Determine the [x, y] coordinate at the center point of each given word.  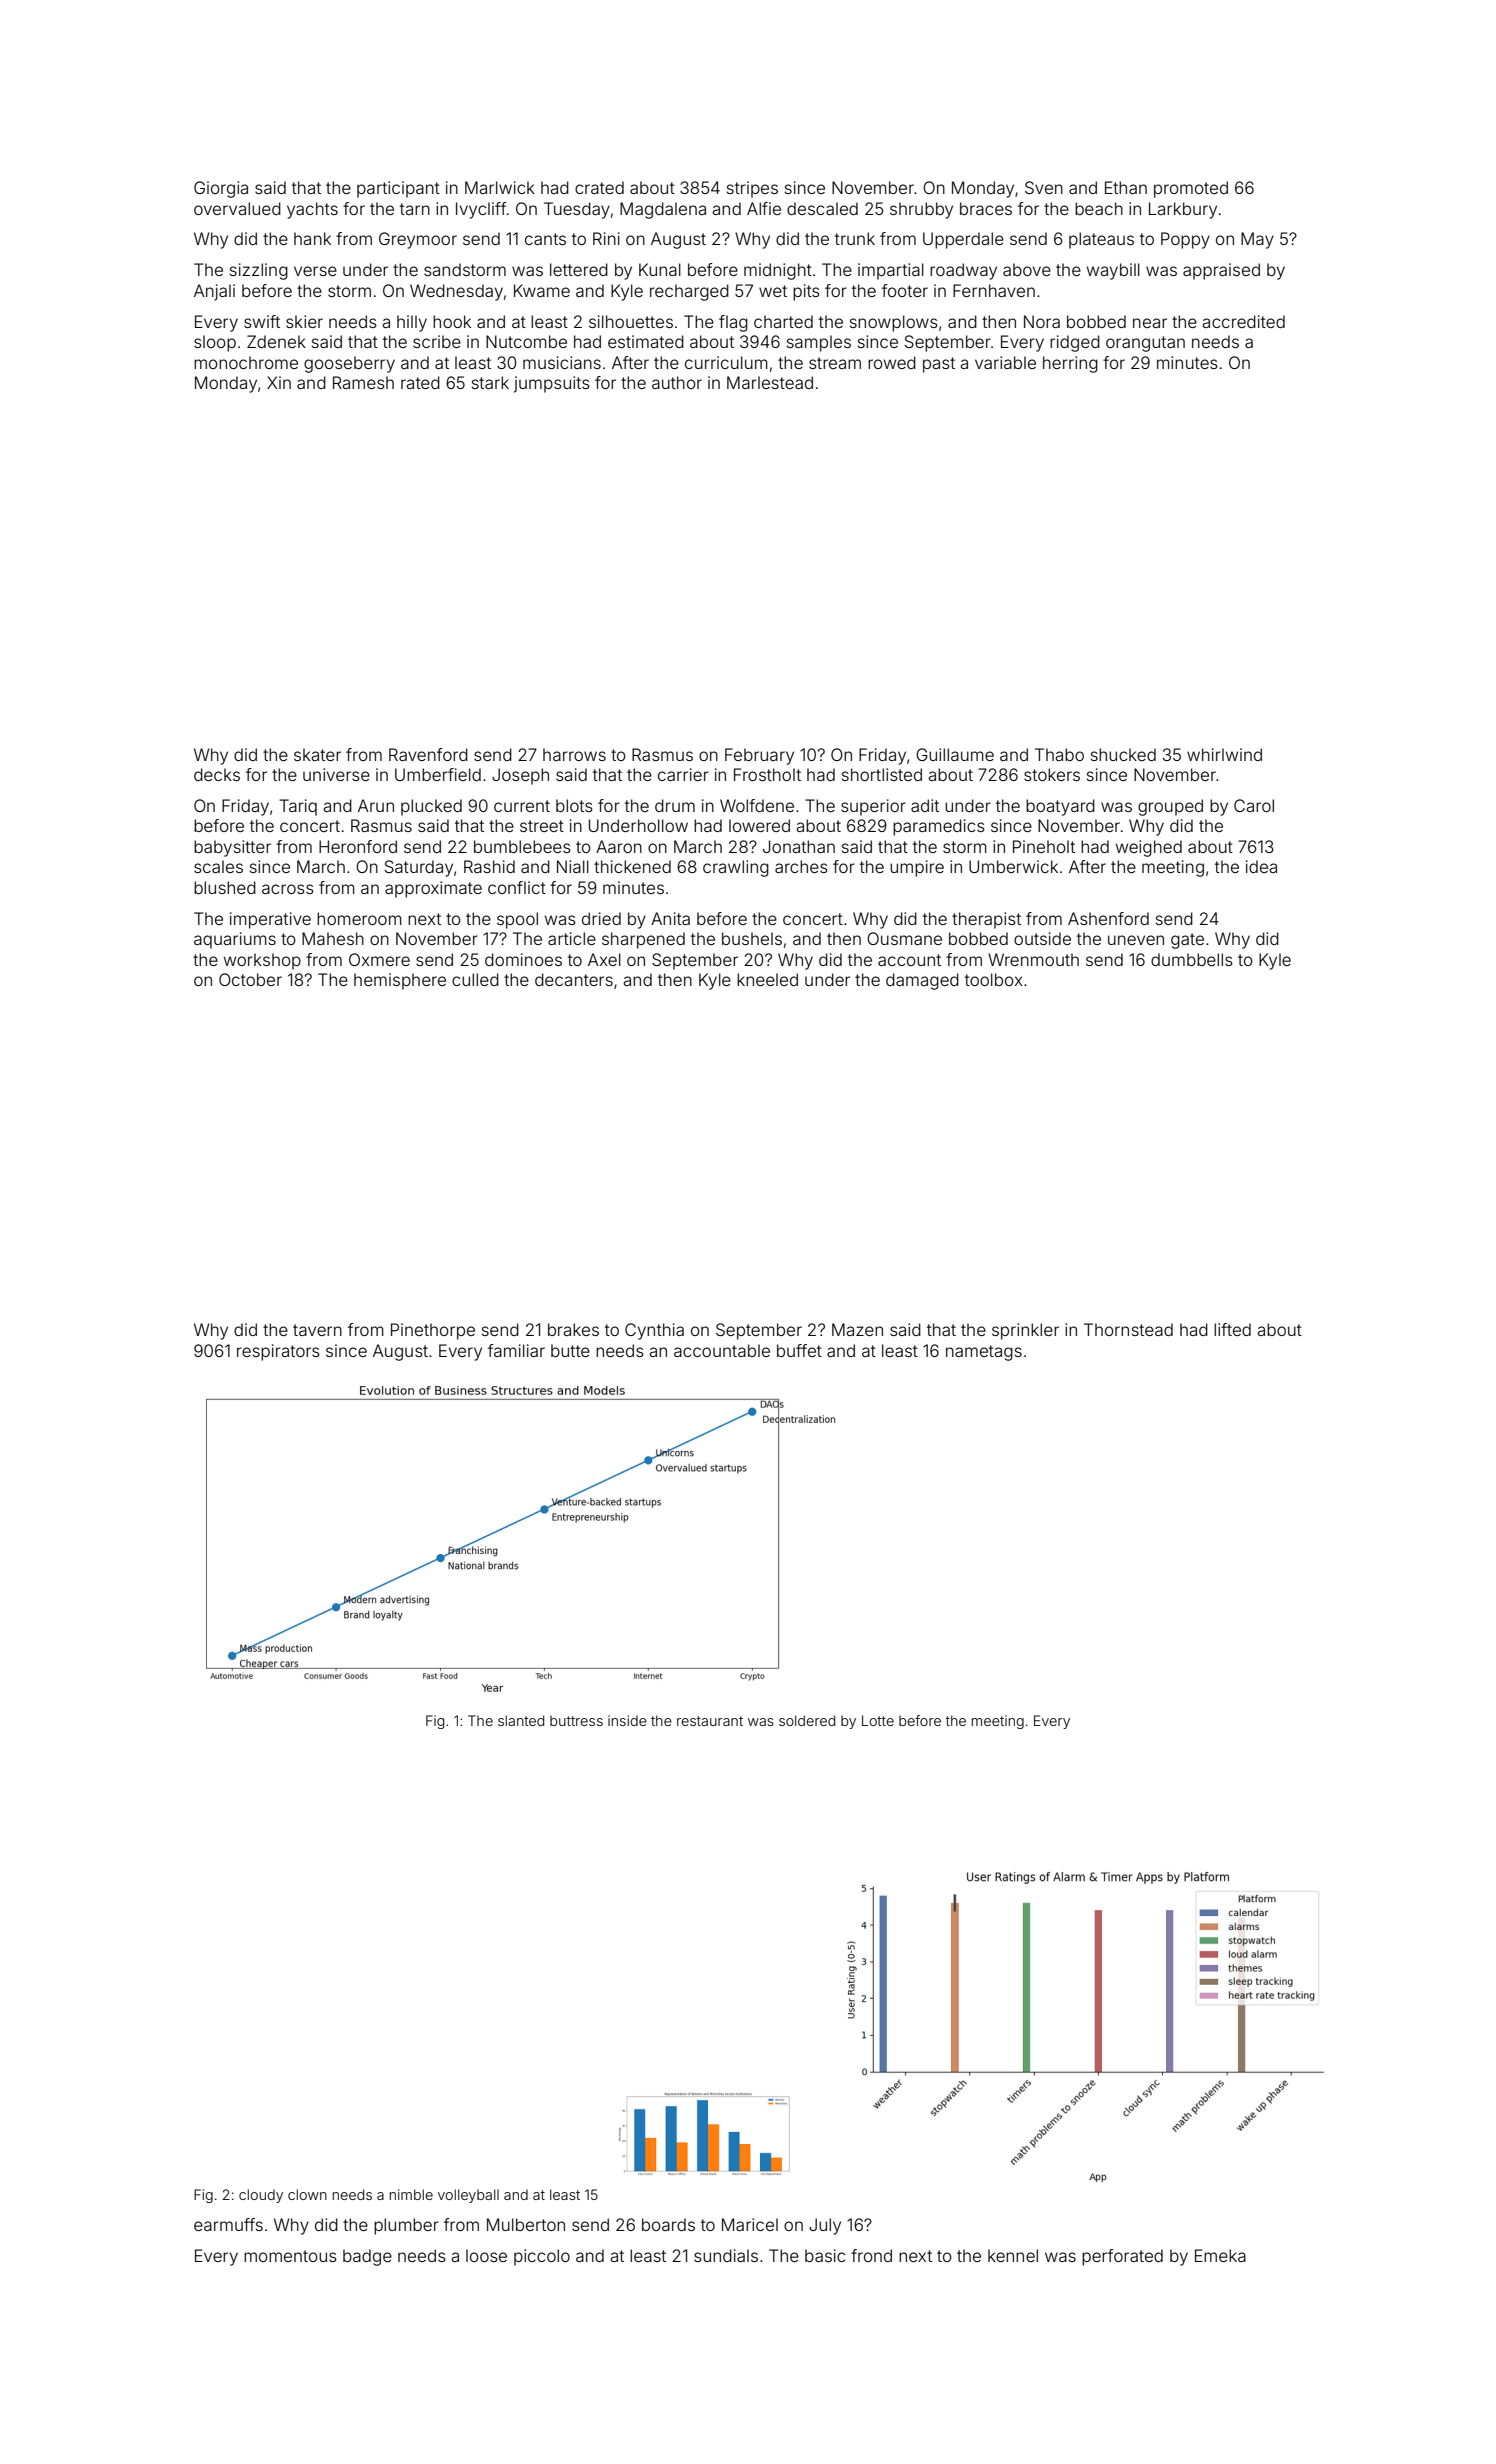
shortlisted [882, 774]
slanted [521, 1720]
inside [627, 1720]
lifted [1232, 1329]
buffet [799, 1350]
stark [490, 382]
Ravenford [428, 754]
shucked [1123, 754]
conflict [517, 887]
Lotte [878, 1720]
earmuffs [228, 2224]
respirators [278, 1352]
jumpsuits [552, 384]
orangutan [1145, 344]
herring [1070, 364]
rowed [892, 362]
